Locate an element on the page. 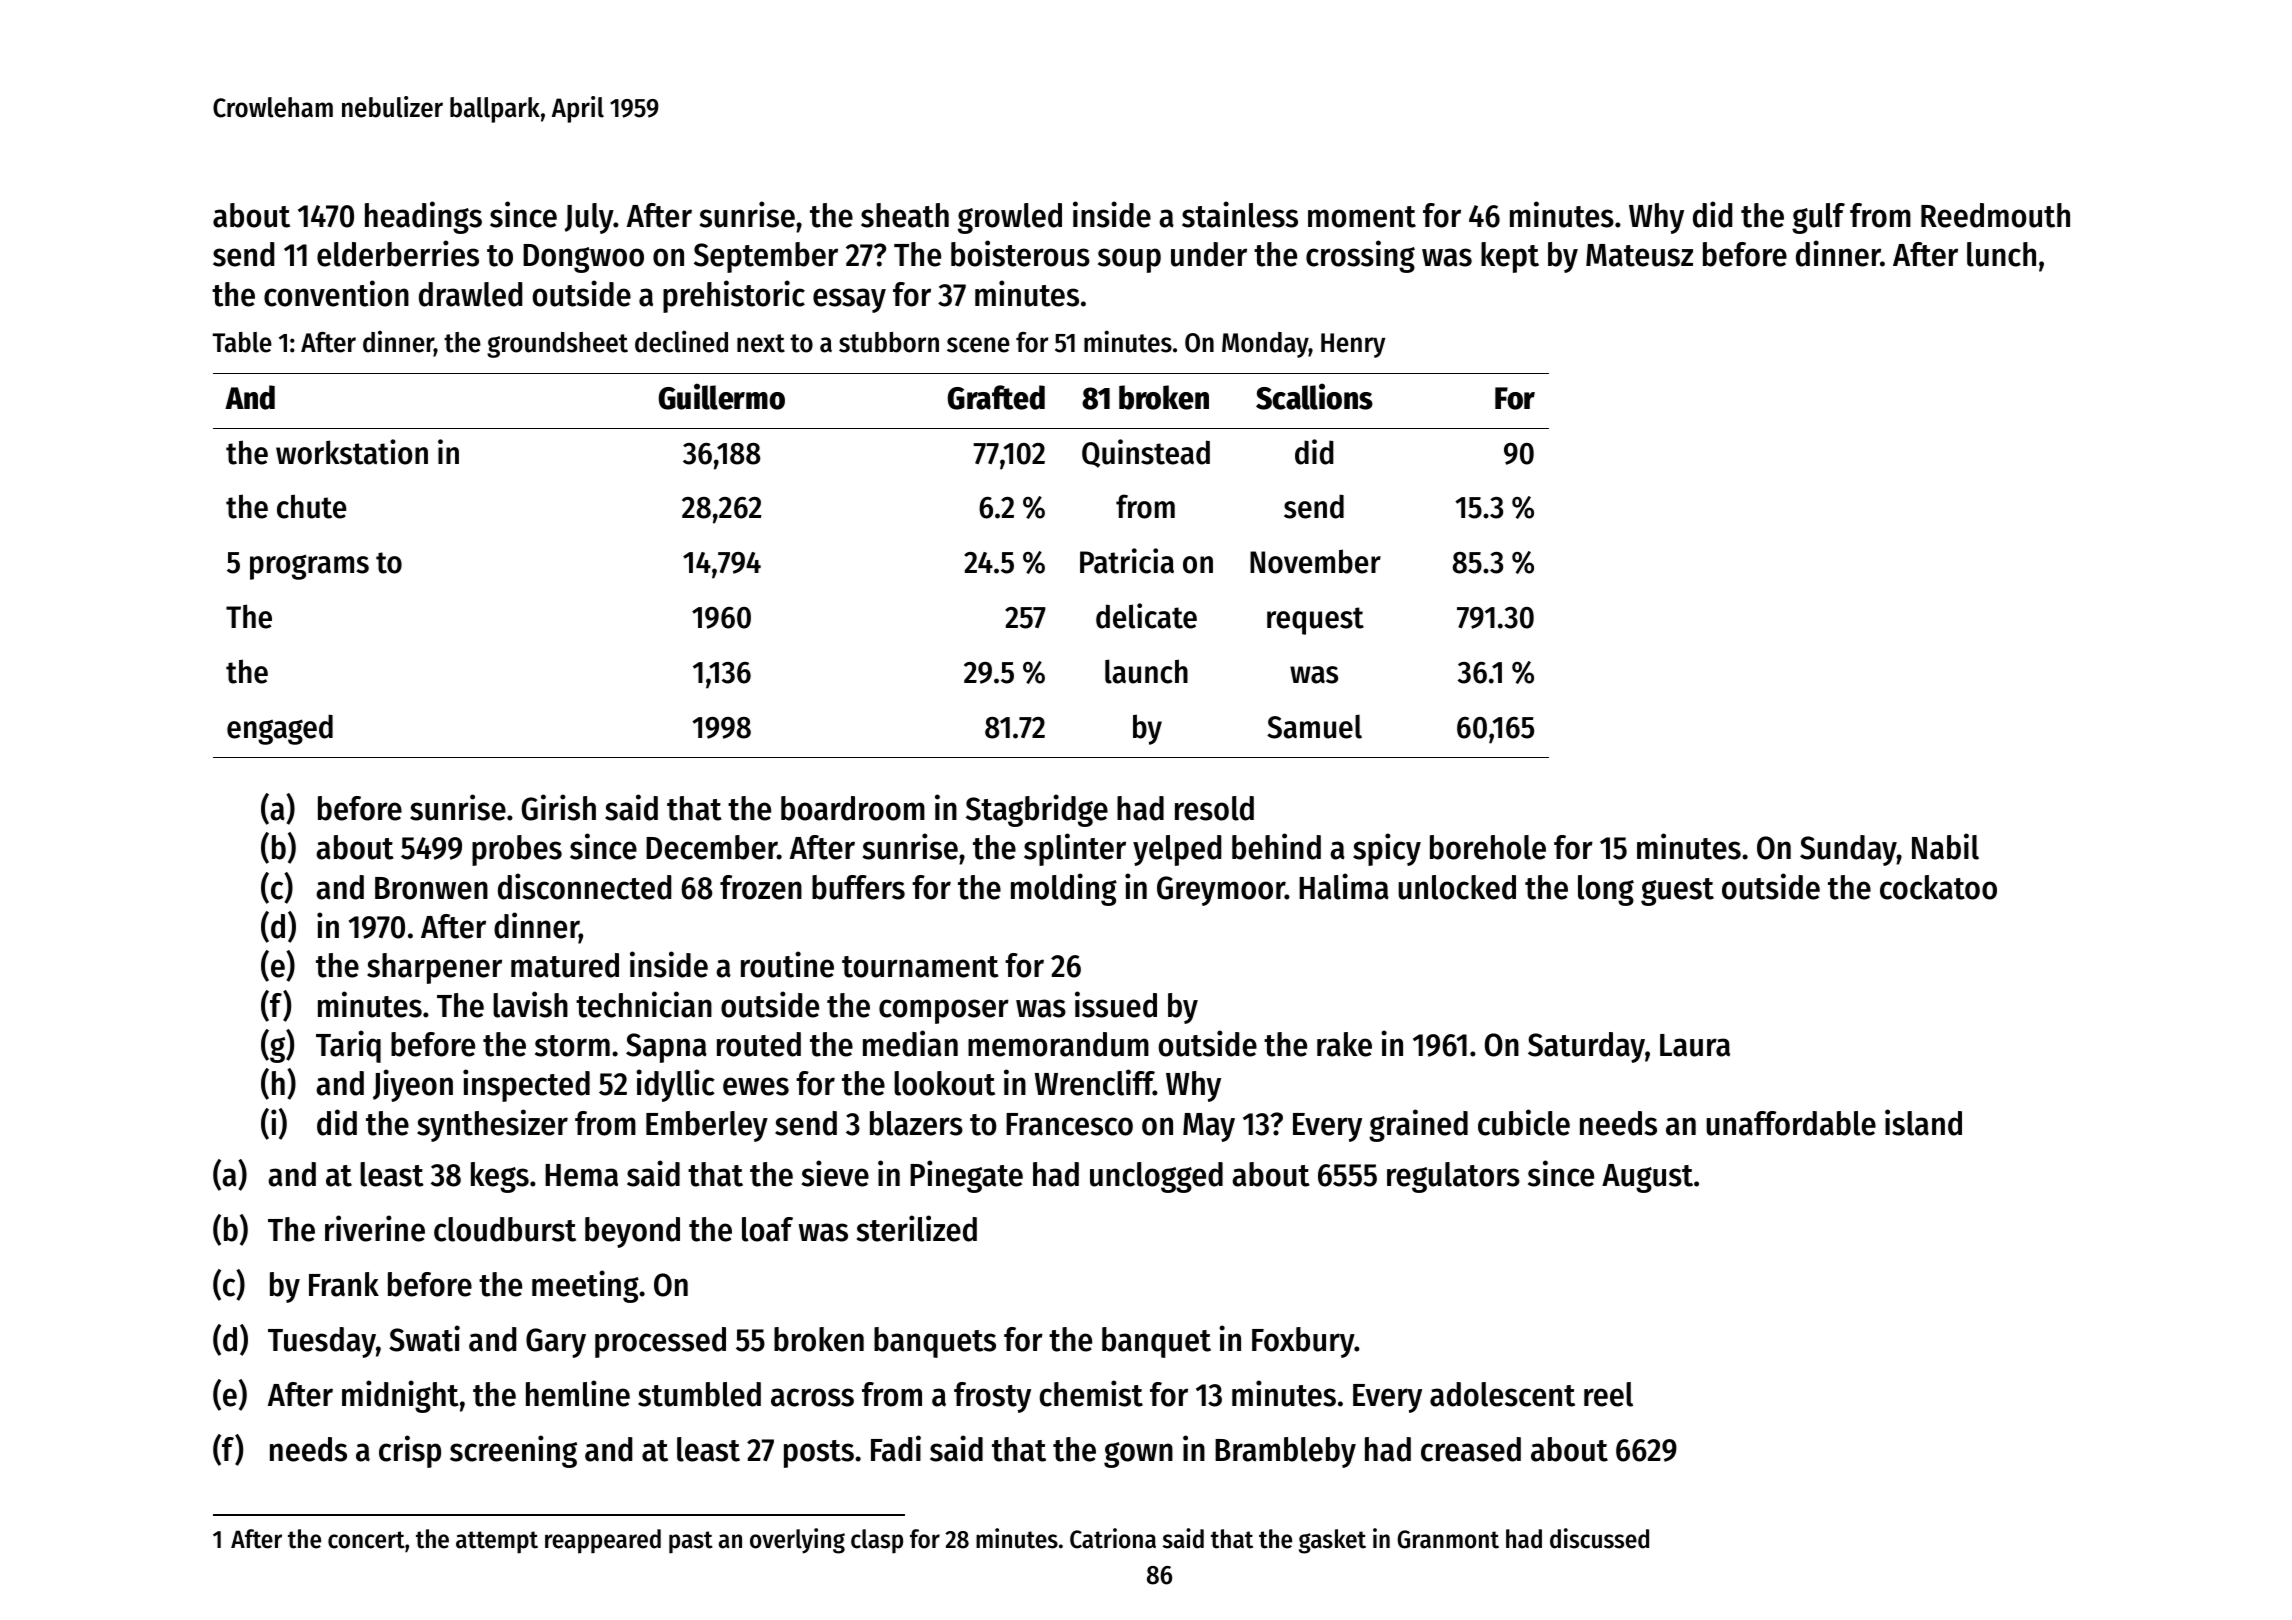 Image resolution: width=2292 pixels, height=1620 pixels. island is located at coordinates (1923, 1122).
